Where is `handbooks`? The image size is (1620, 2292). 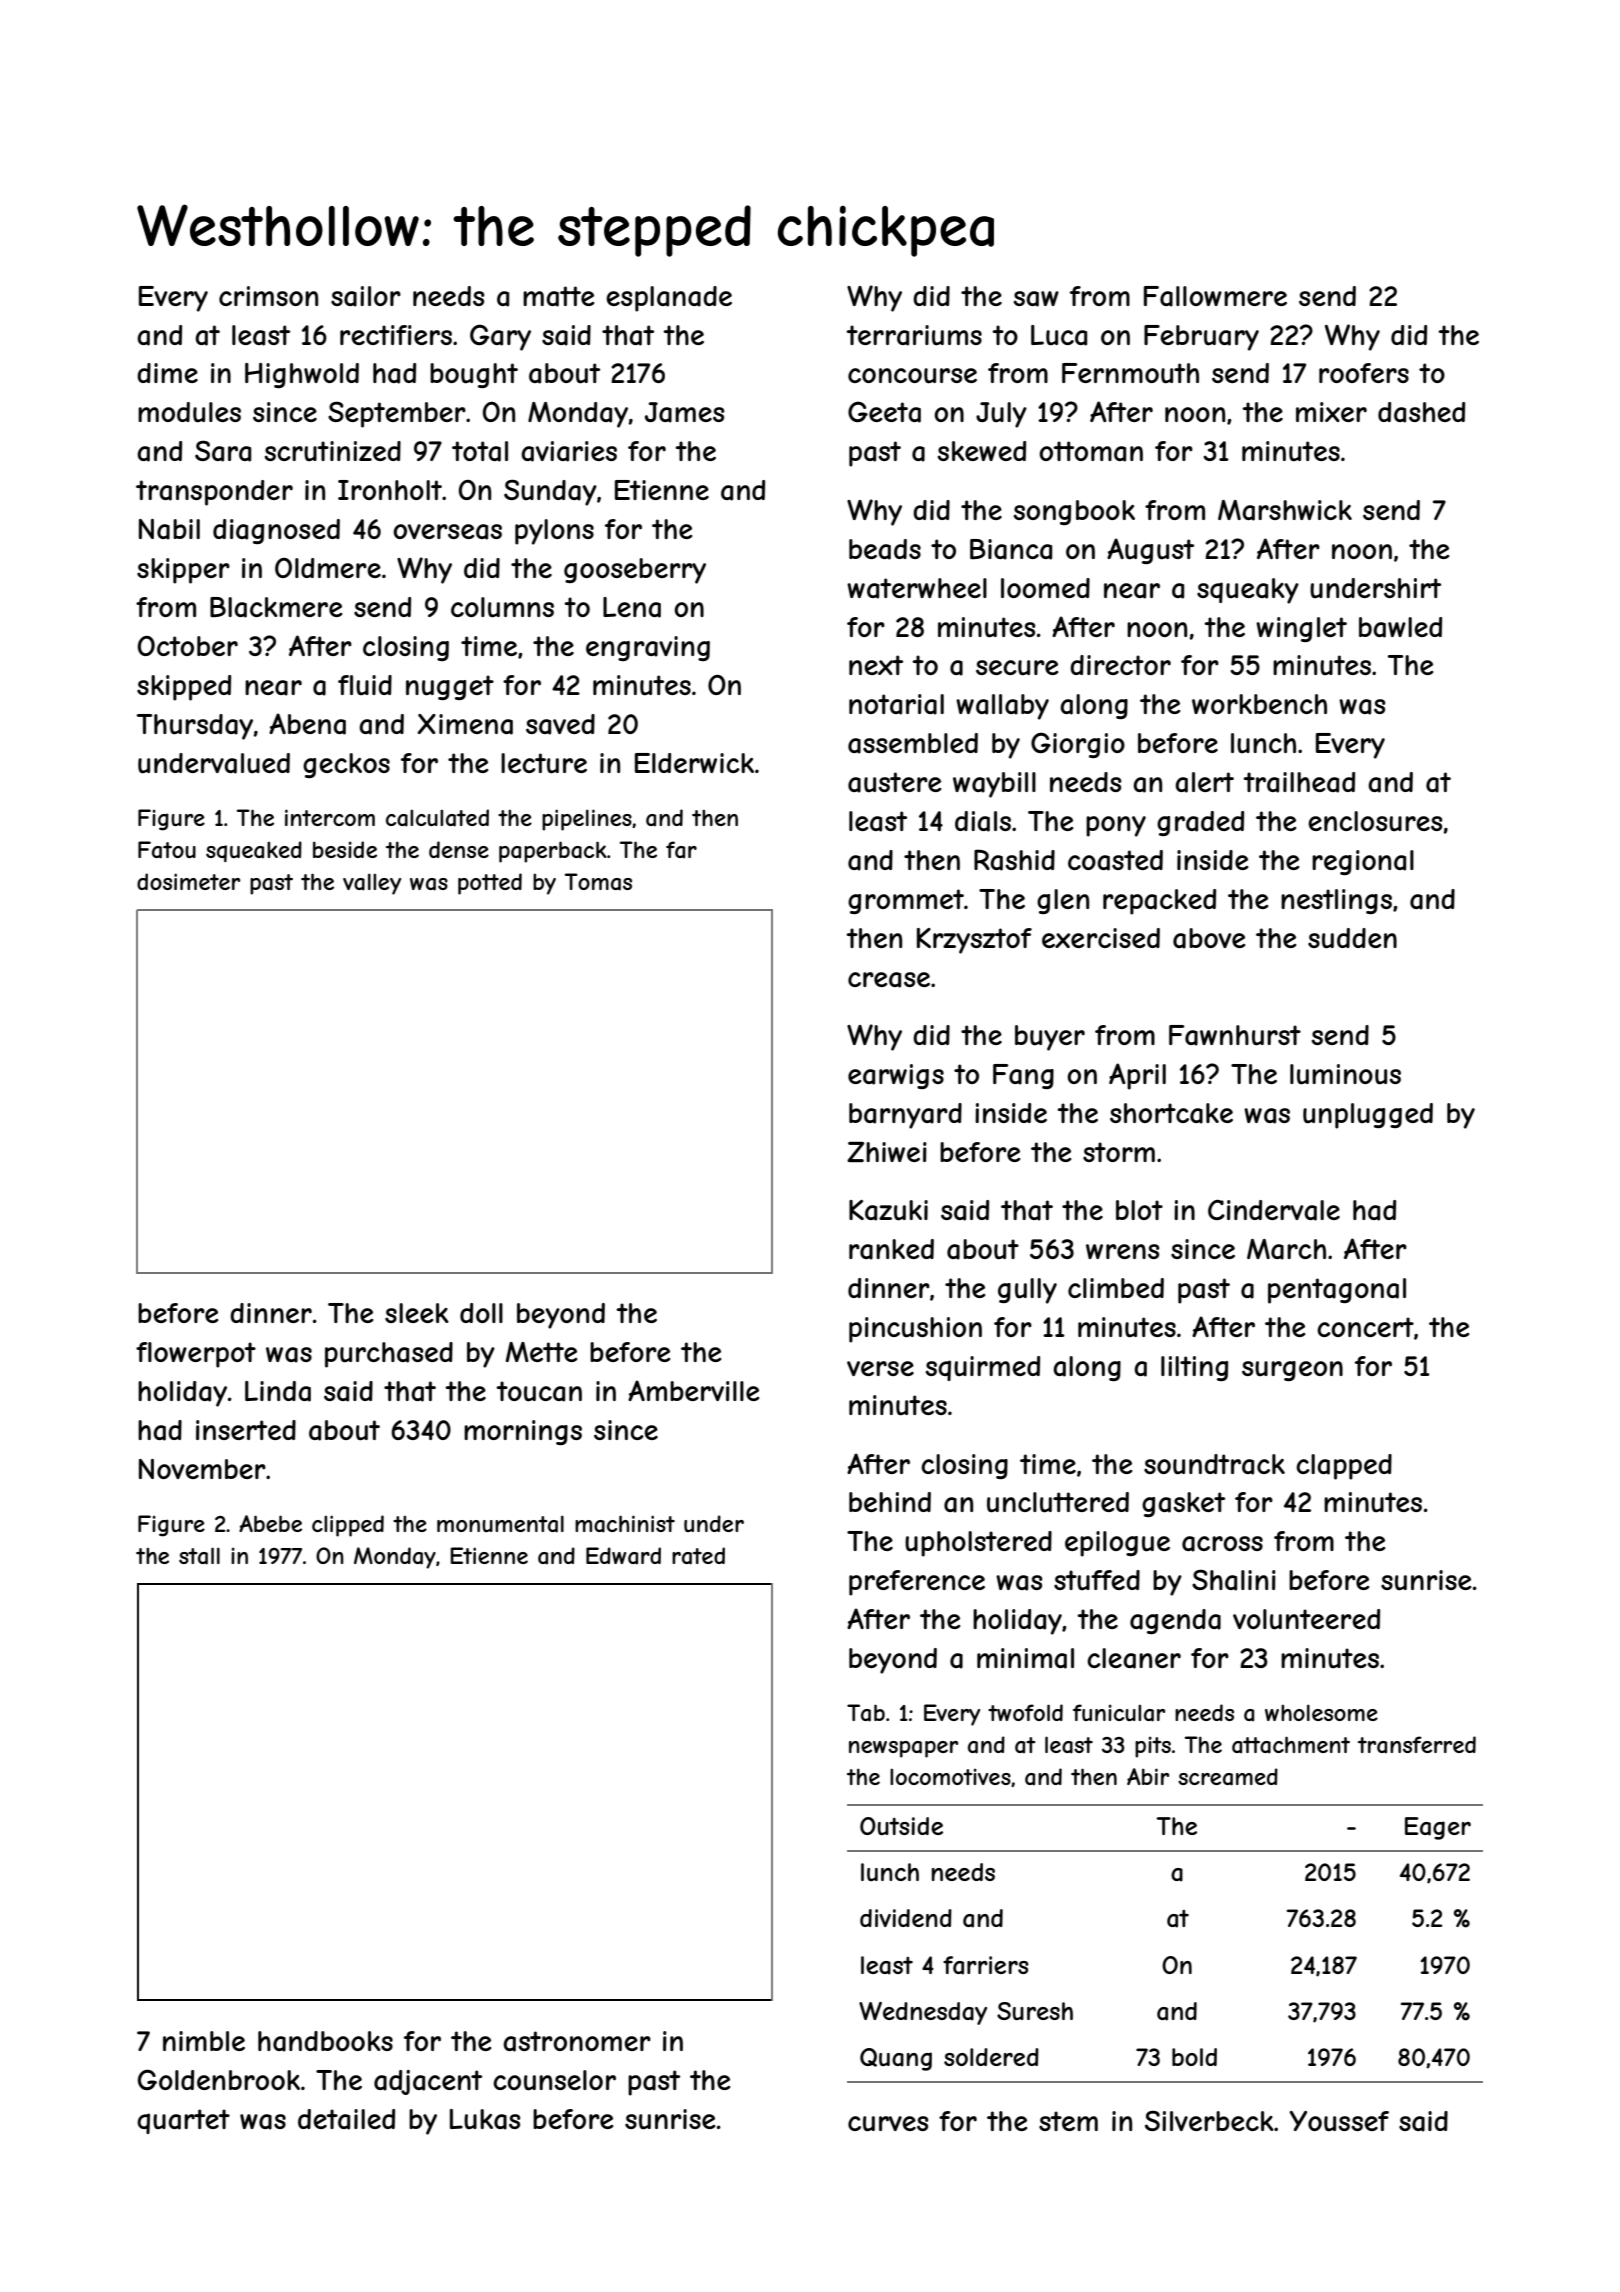
handbooks is located at coordinates (325, 2041).
